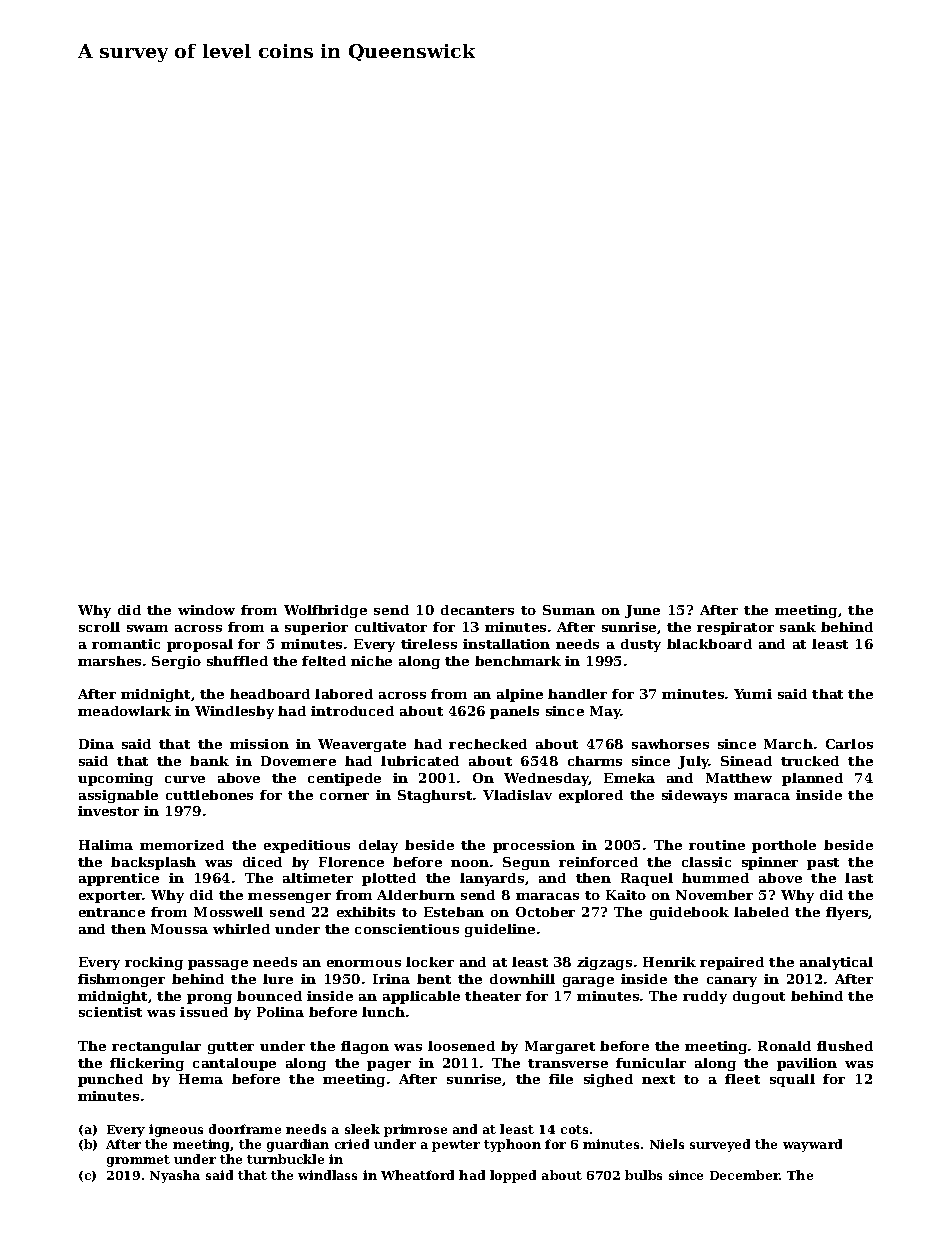 The image size is (952, 1233). I want to click on routine, so click(717, 845).
